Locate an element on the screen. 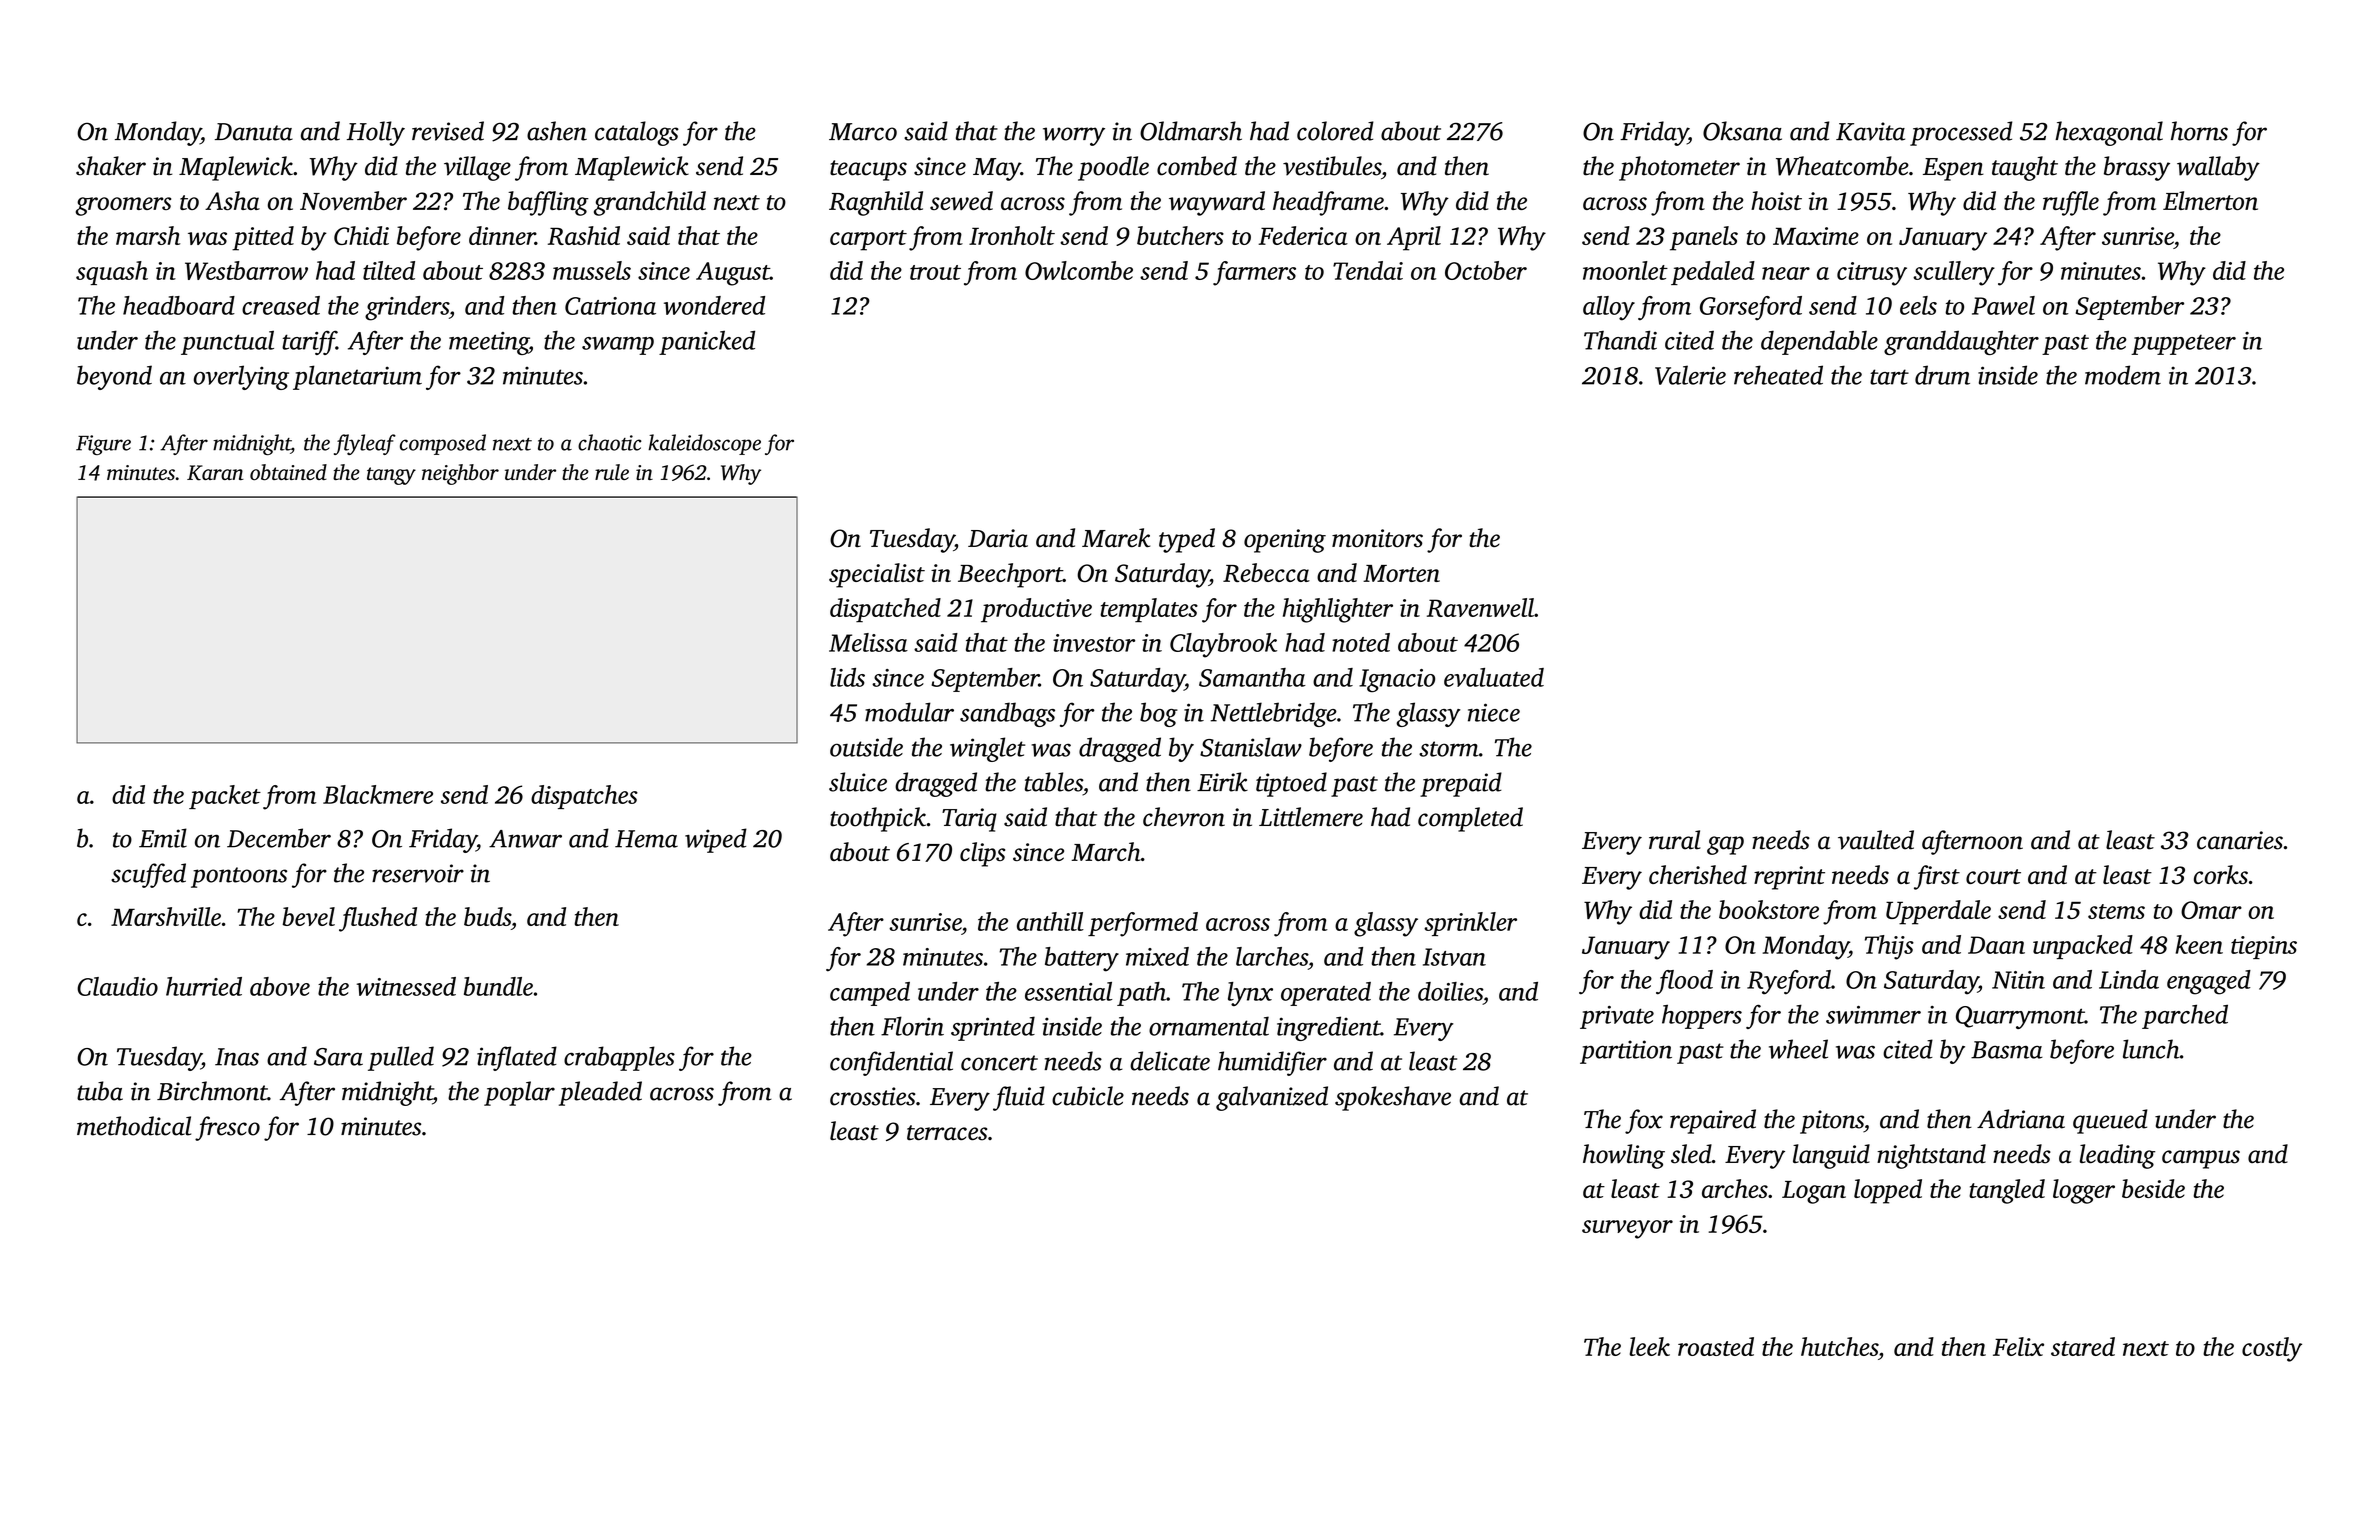 The width and height of the screenshot is (2380, 1540). grandchild is located at coordinates (650, 203).
